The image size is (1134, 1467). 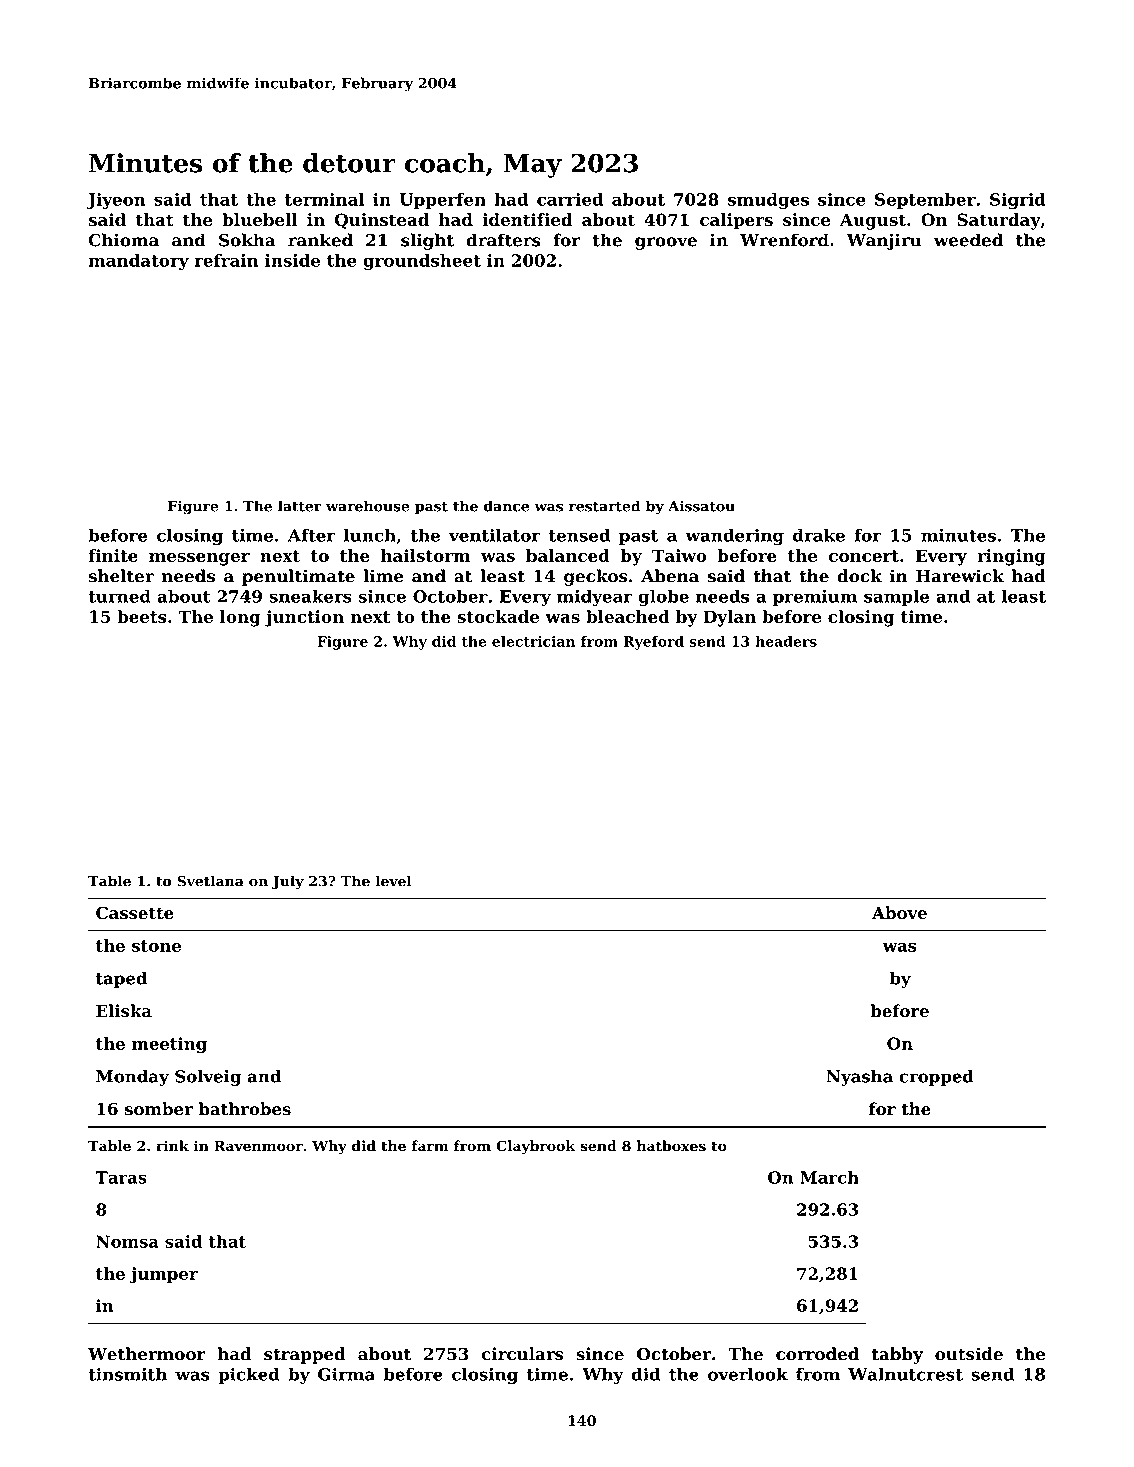 I want to click on carried, so click(x=570, y=199).
